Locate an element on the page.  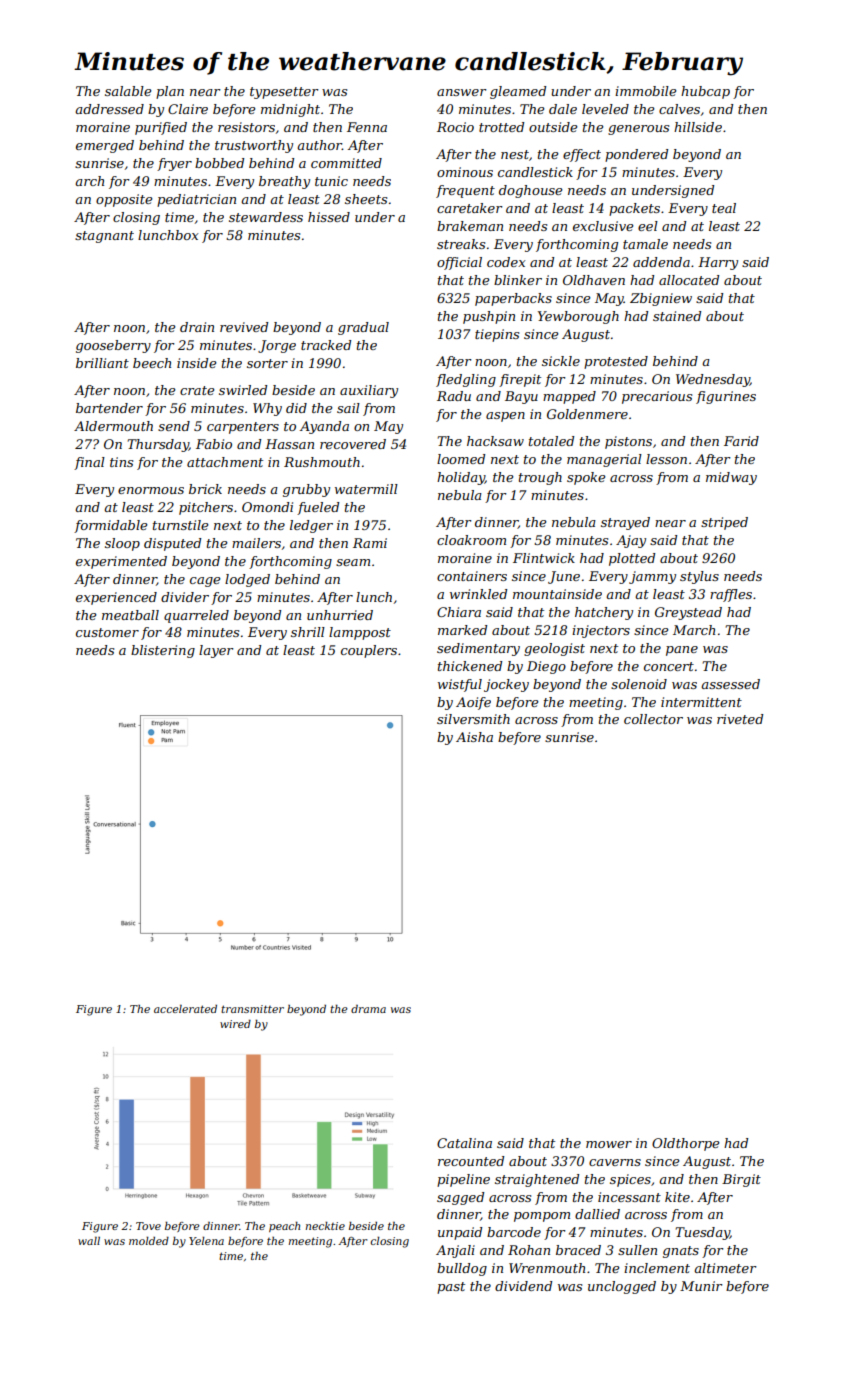
send is located at coordinates (174, 426).
